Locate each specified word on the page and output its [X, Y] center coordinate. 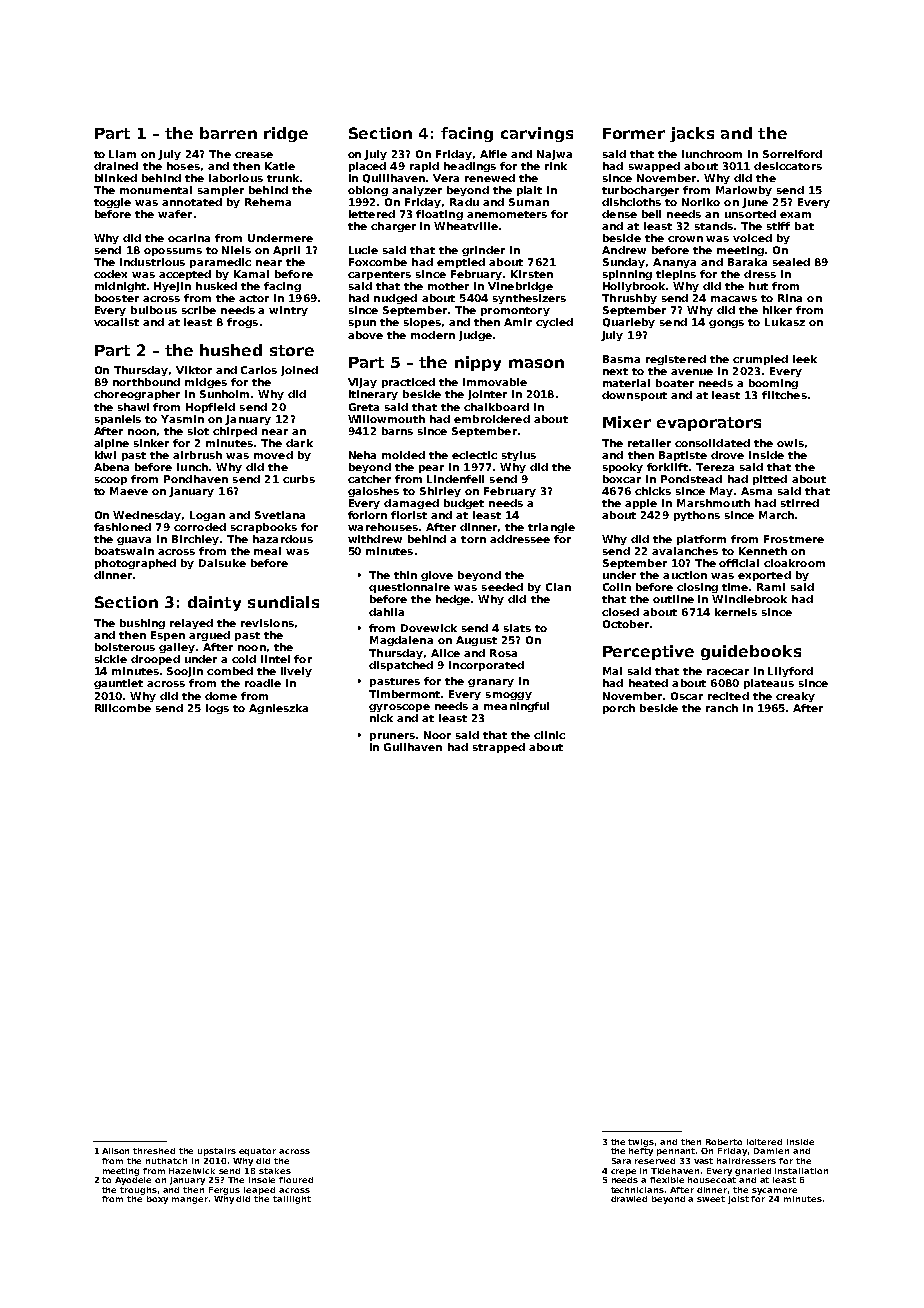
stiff [778, 226]
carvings [537, 134]
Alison [115, 1151]
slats [517, 628]
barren [228, 133]
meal [267, 551]
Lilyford [790, 672]
